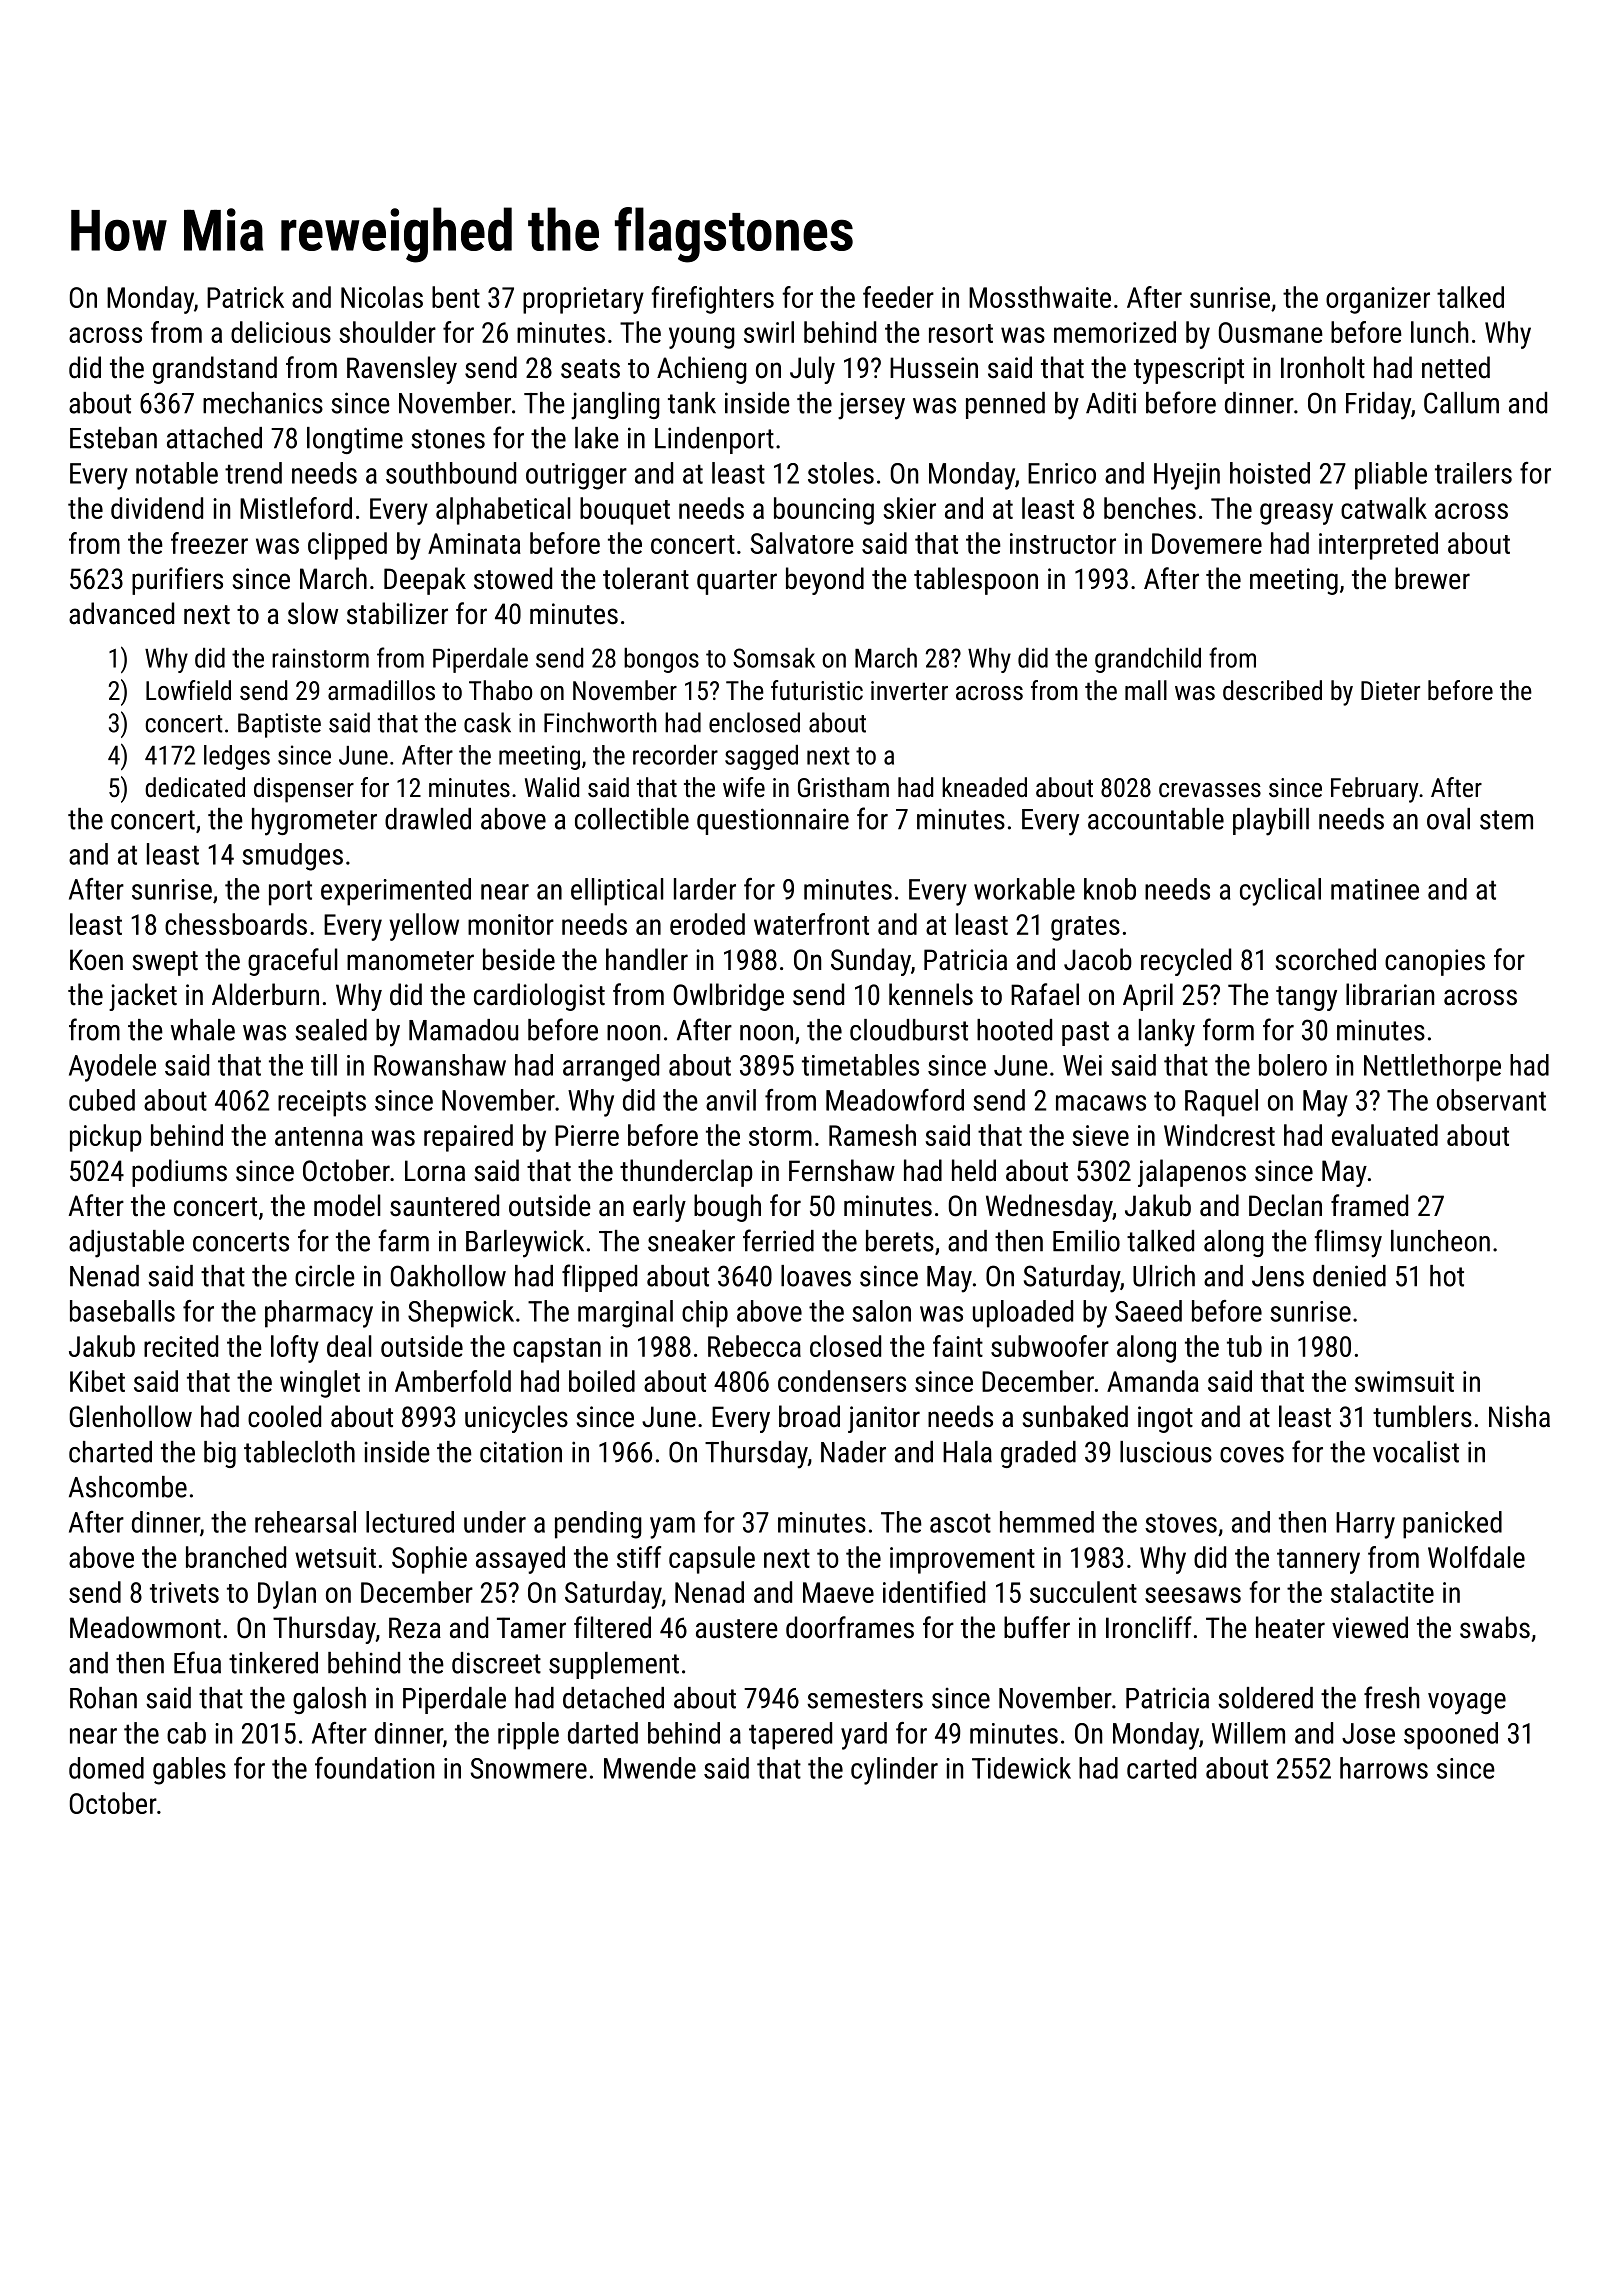 This screenshot has width=1620, height=2292. What do you see at coordinates (583, 300) in the screenshot?
I see `proprietary` at bounding box center [583, 300].
